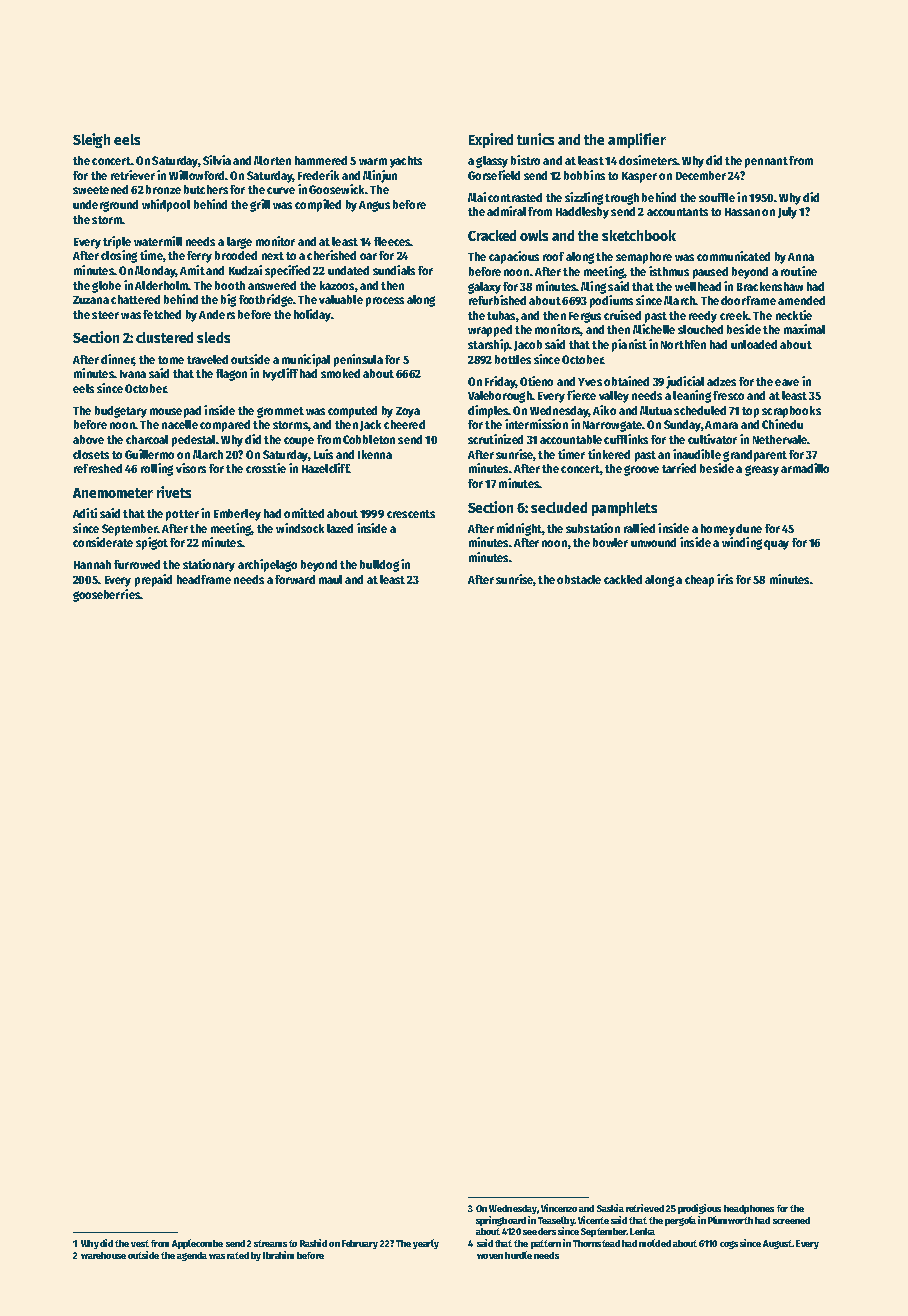  What do you see at coordinates (197, 1244) in the screenshot?
I see `Applecombe` at bounding box center [197, 1244].
